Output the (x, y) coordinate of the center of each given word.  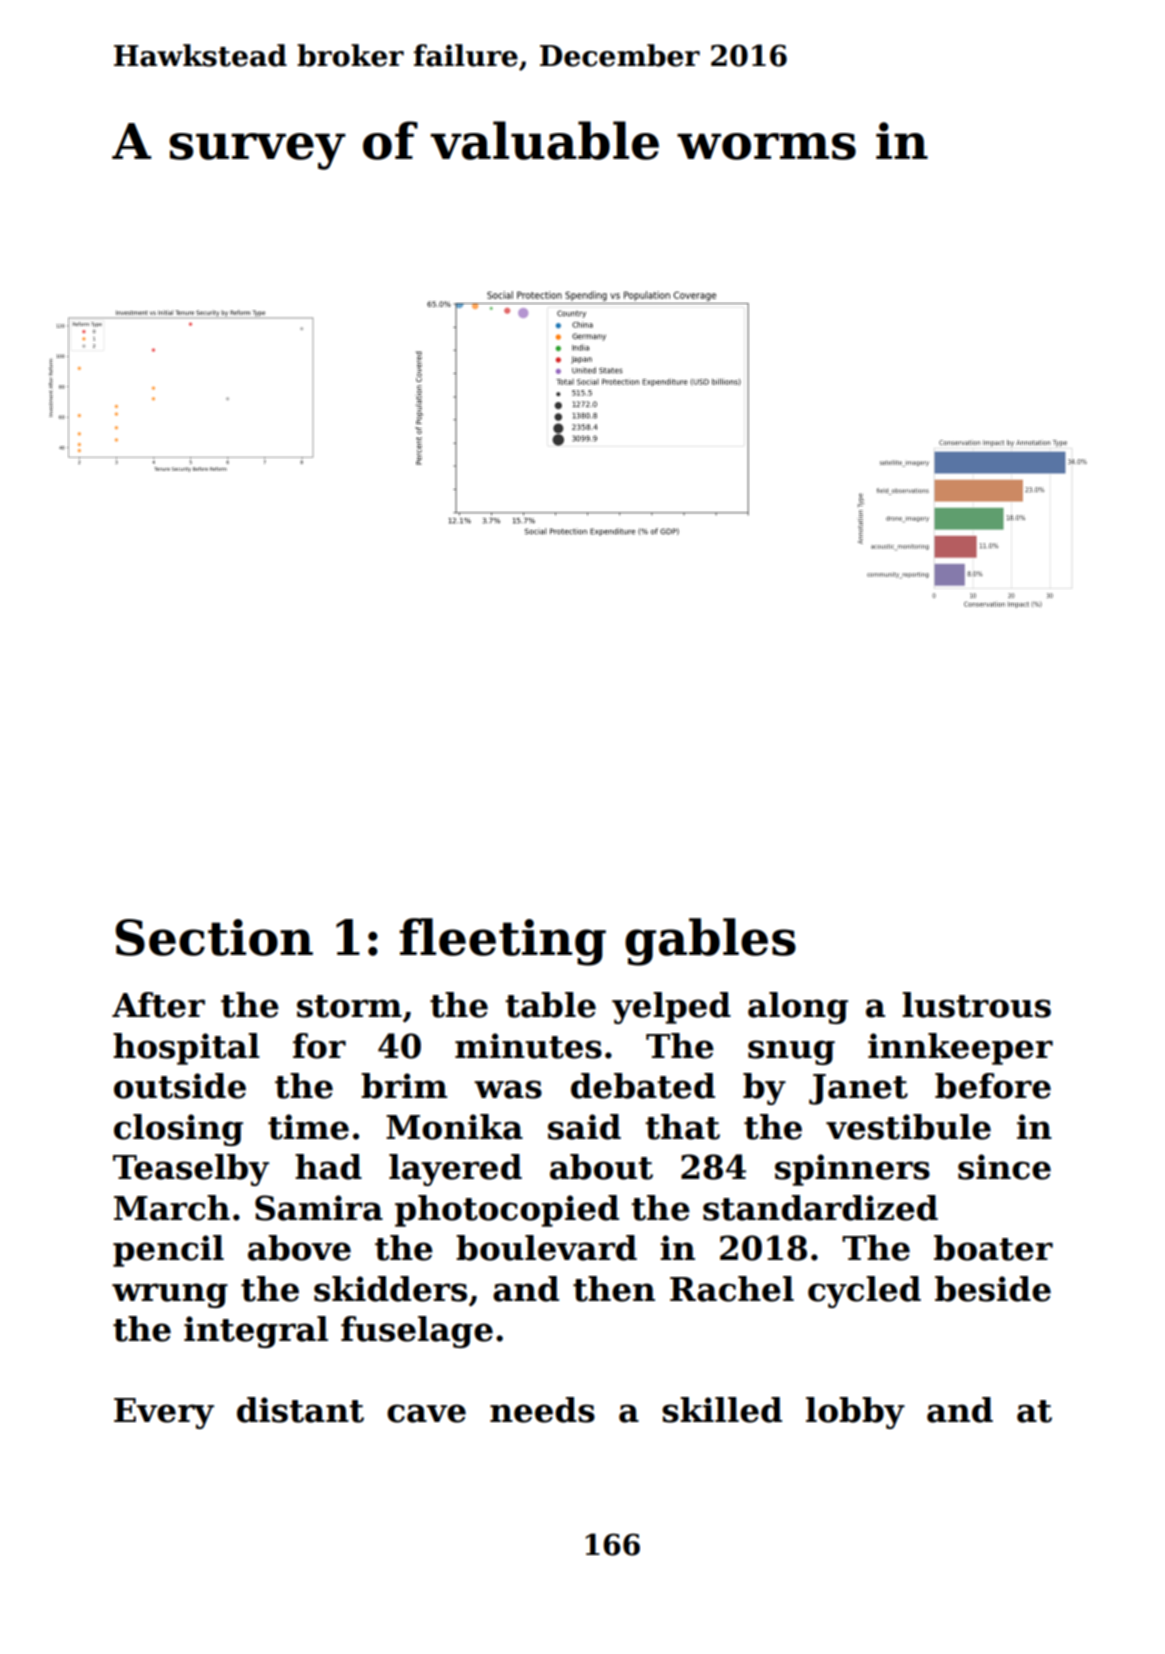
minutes (528, 1046)
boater (993, 1248)
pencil (168, 1251)
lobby (855, 1413)
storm (349, 1006)
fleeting (502, 942)
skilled (722, 1410)
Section (214, 937)
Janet (858, 1089)
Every (164, 1413)
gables (710, 942)
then (614, 1289)
